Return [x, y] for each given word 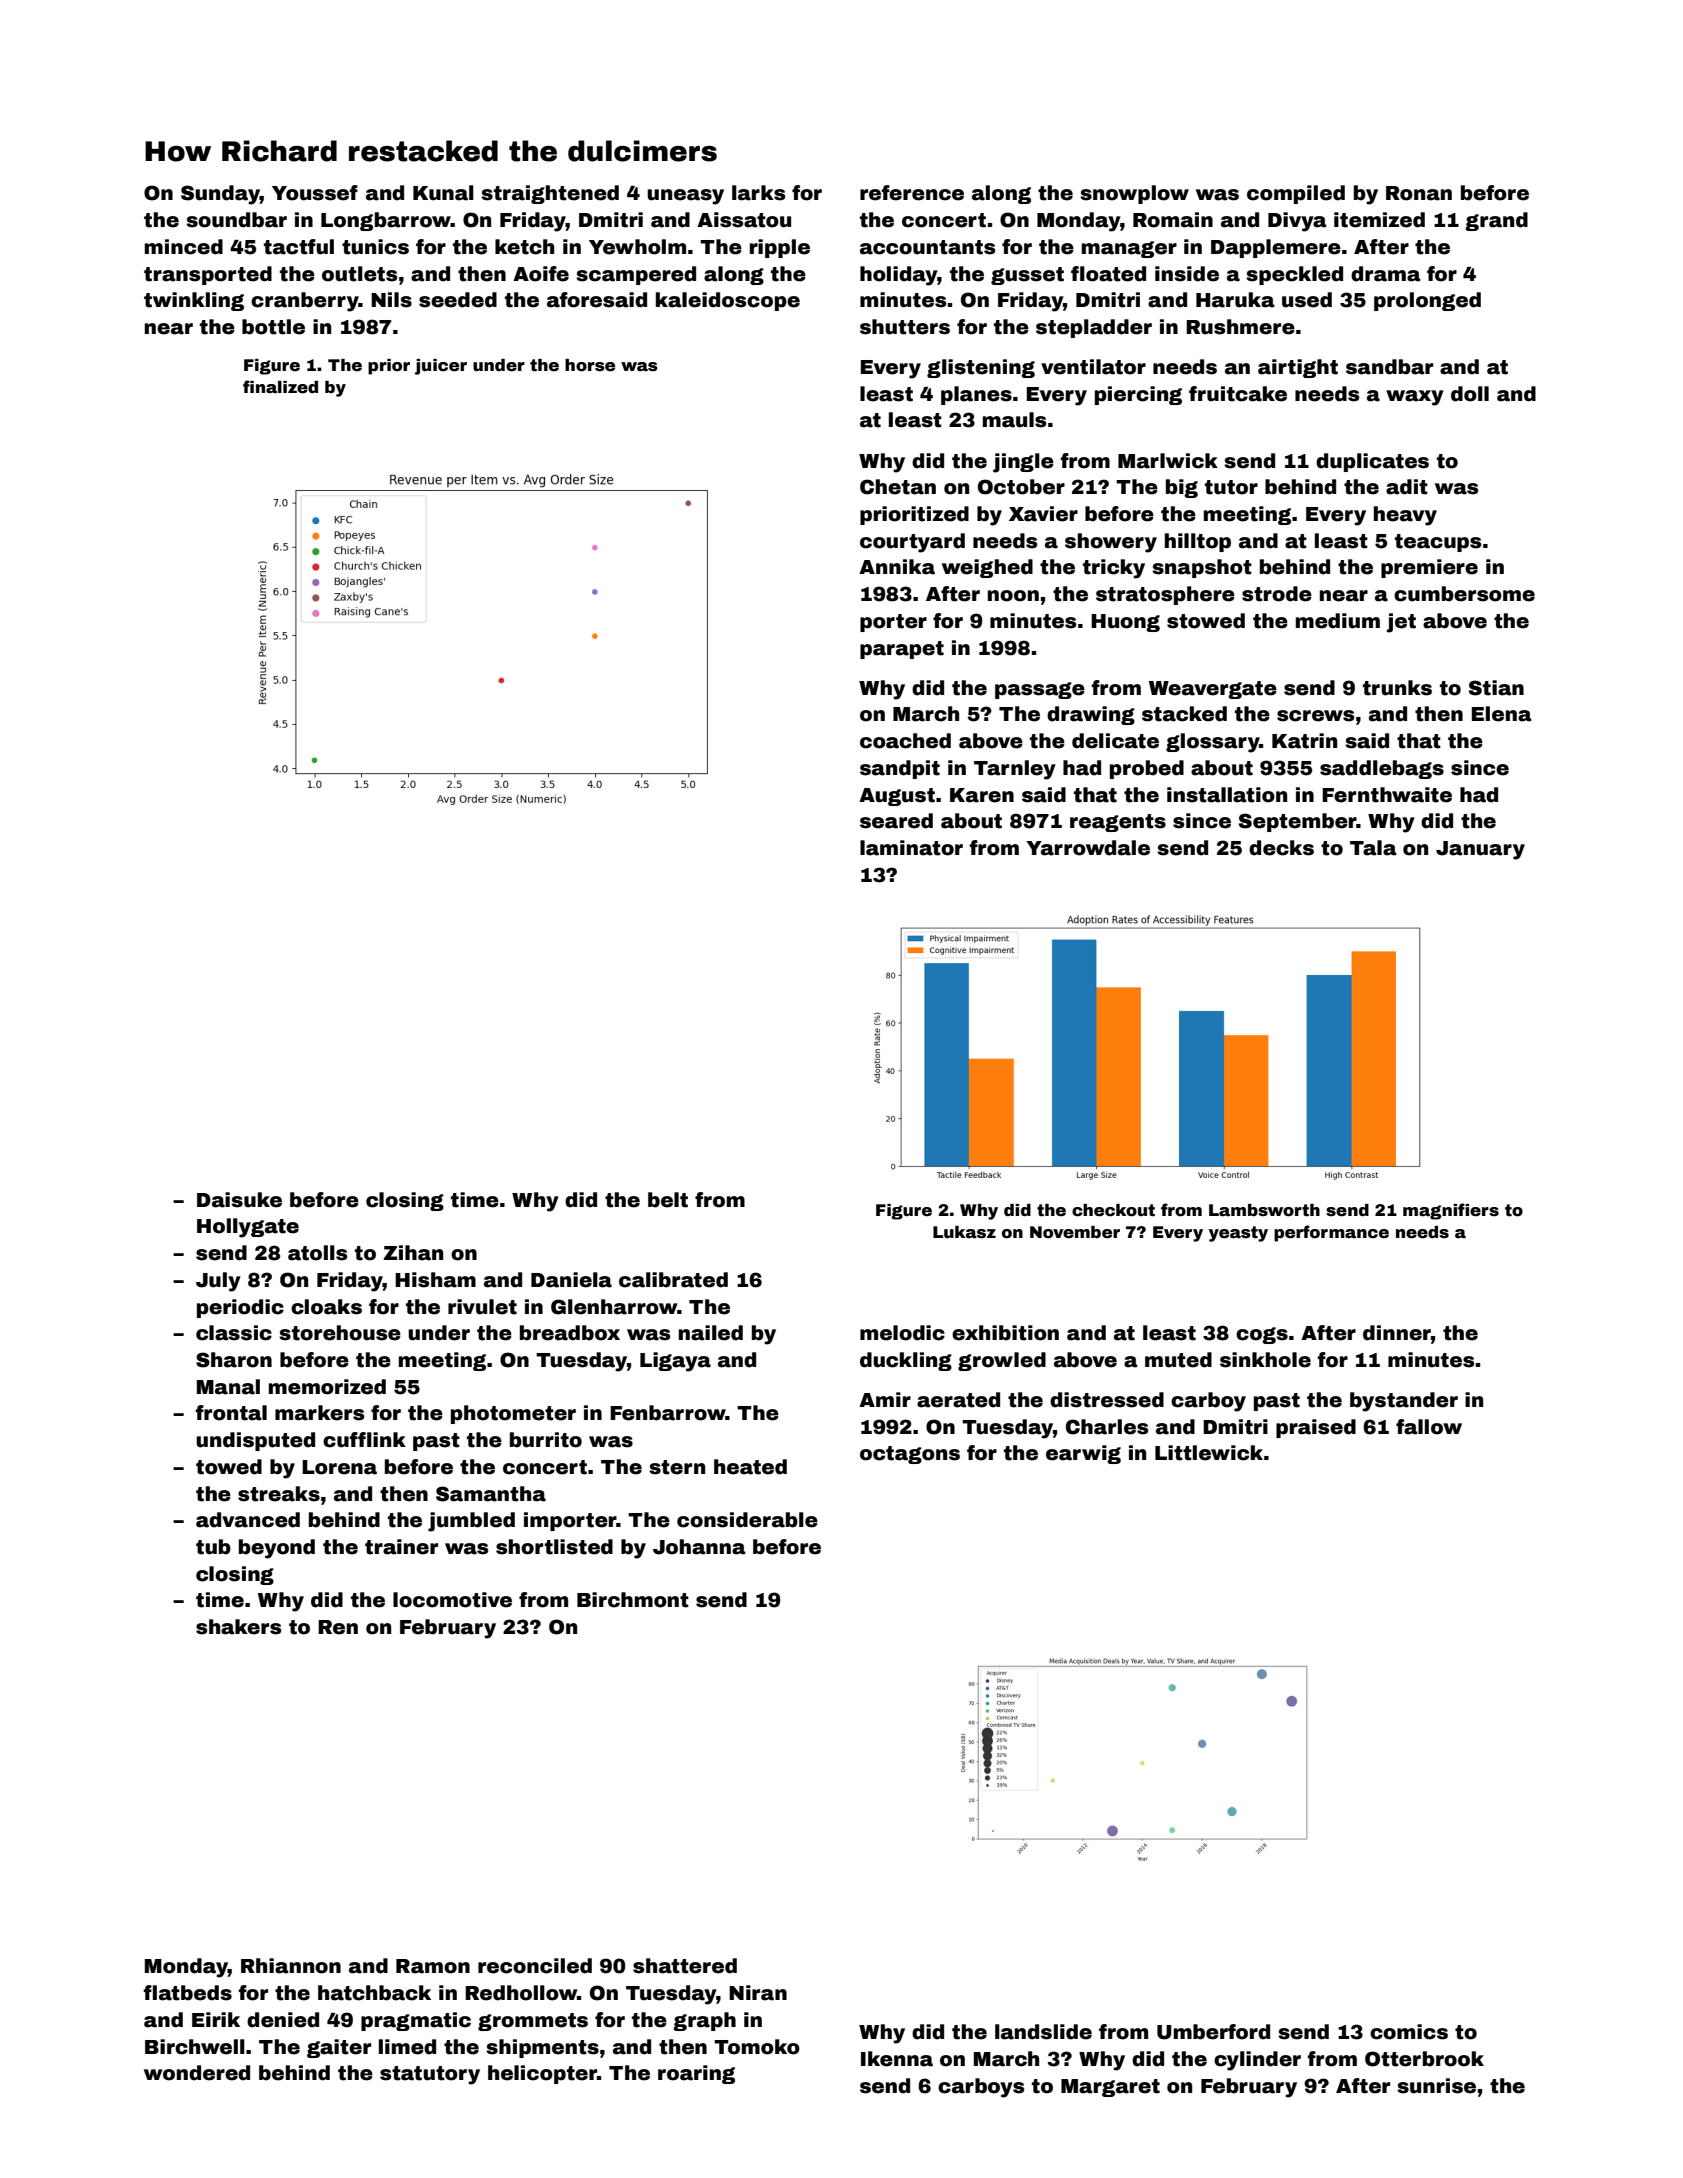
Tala [1373, 848]
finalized [280, 387]
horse [590, 365]
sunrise [1436, 2086]
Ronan [1419, 193]
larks [759, 193]
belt [668, 1200]
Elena [1502, 714]
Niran [758, 1993]
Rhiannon [291, 1966]
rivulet [482, 1307]
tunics [375, 247]
